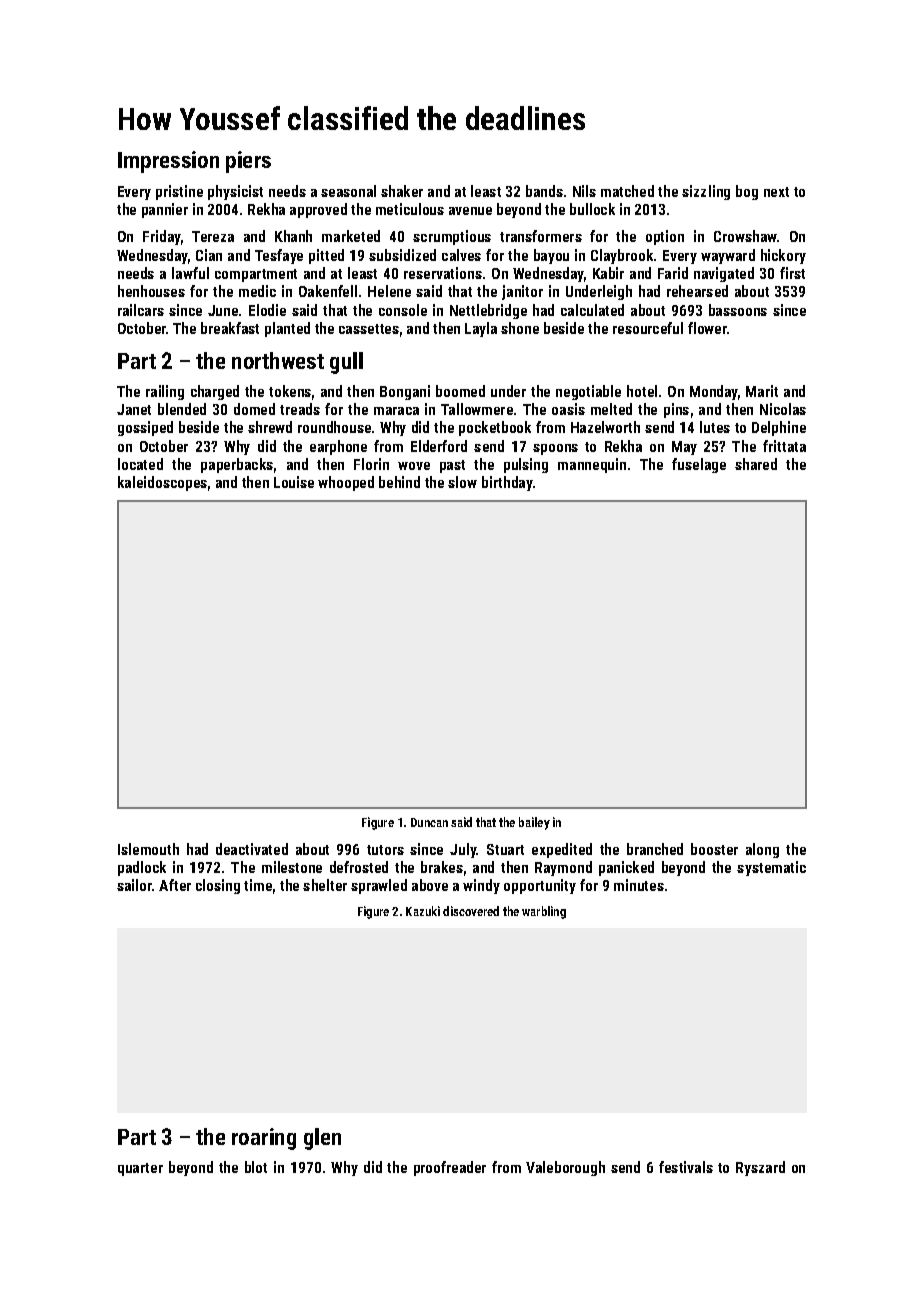 The height and width of the image is (1314, 924). I want to click on bands, so click(544, 191).
